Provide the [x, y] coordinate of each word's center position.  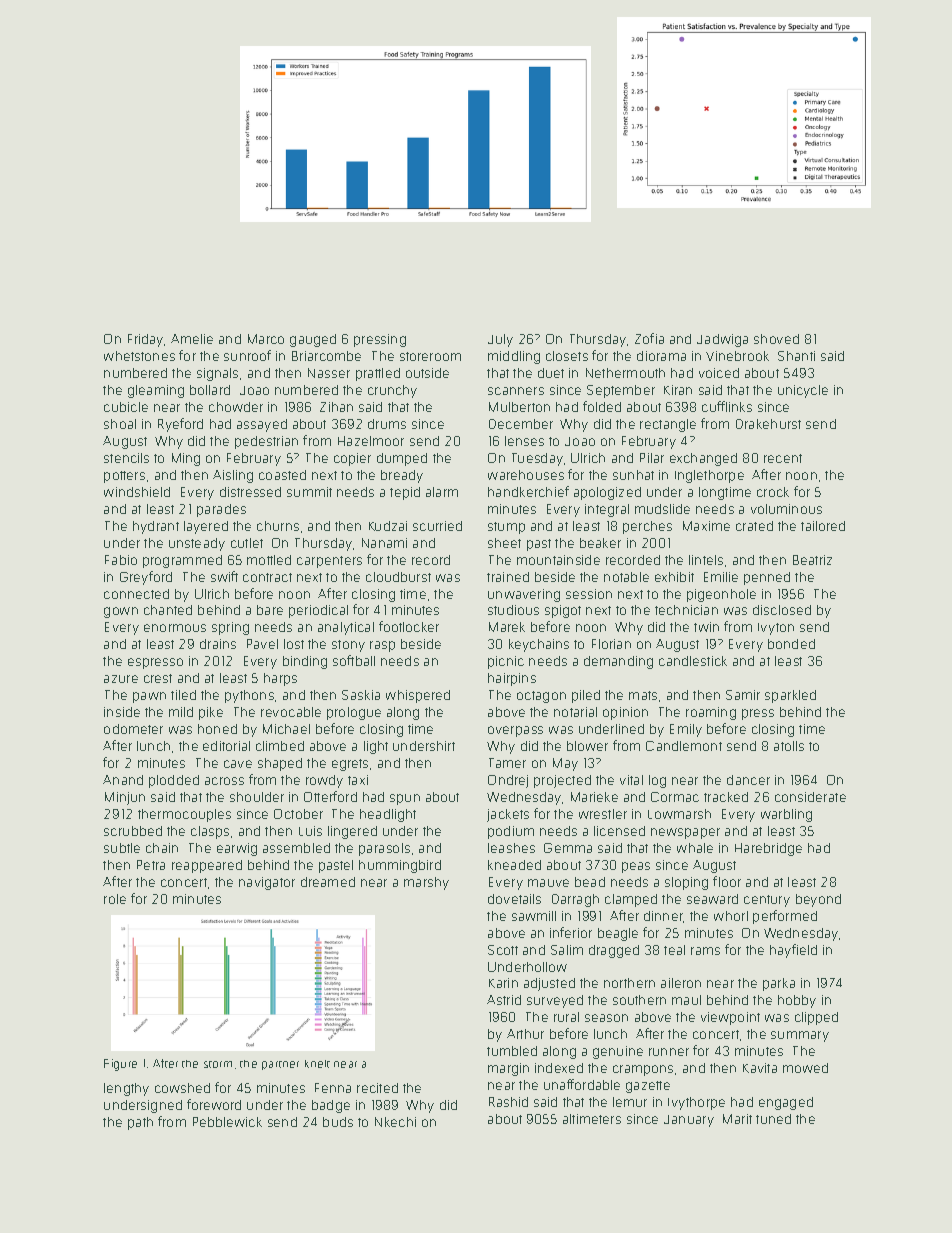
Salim [567, 950]
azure [121, 679]
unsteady [197, 544]
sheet [504, 543]
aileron [681, 983]
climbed [280, 746]
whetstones [139, 356]
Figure [120, 1065]
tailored [823, 526]
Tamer [507, 763]
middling [514, 357]
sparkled [790, 696]
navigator [267, 883]
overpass [515, 731]
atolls [789, 746]
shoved [776, 339]
